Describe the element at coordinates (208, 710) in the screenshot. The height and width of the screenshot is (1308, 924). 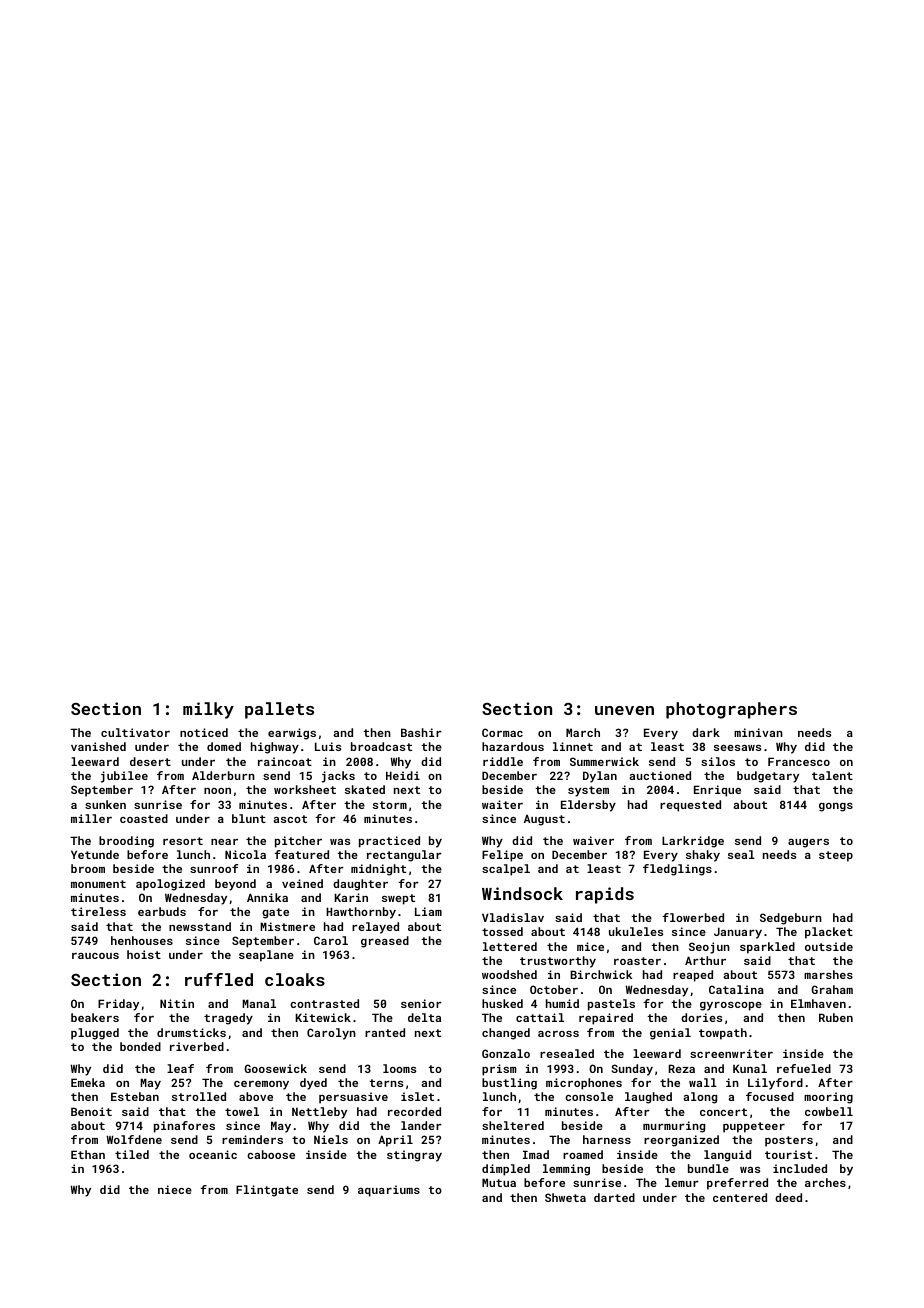
I see `milky` at that location.
